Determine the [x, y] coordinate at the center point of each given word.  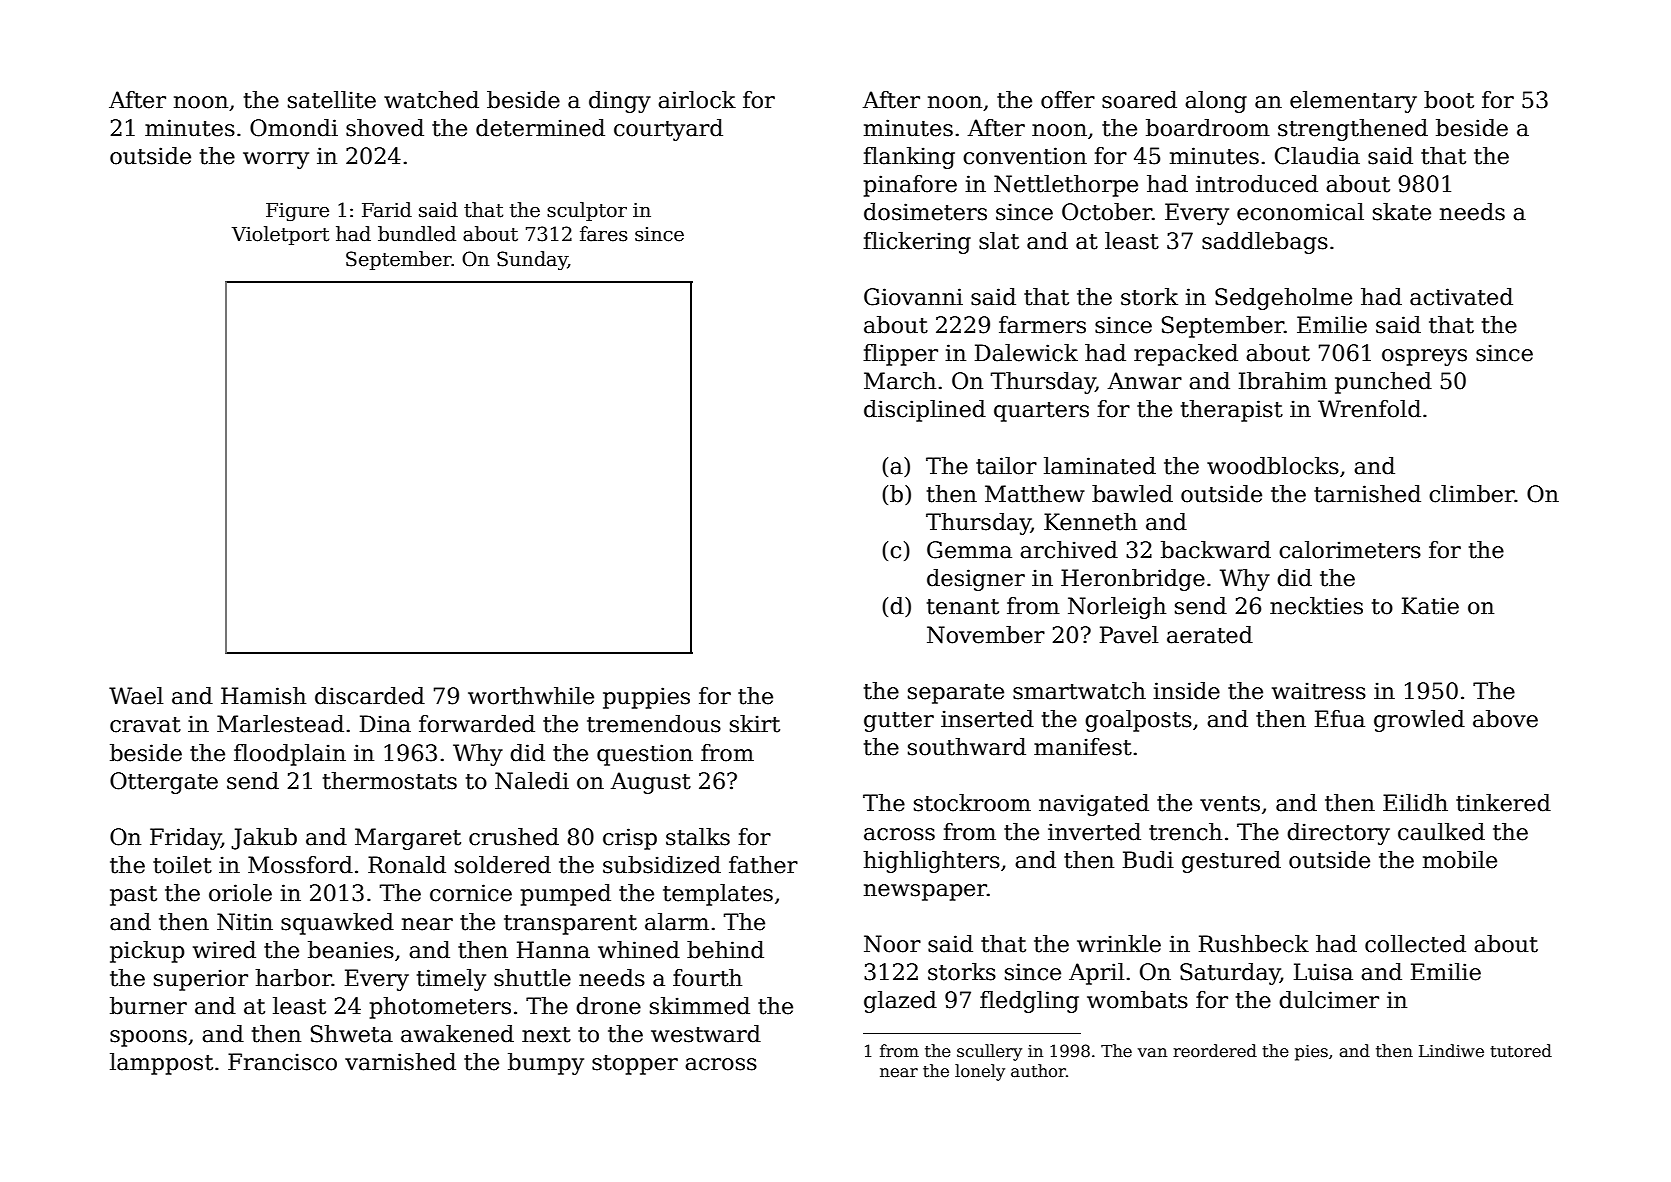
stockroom [972, 803]
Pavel [1129, 635]
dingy [620, 102]
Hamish [263, 696]
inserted [987, 719]
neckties [1316, 606]
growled [1419, 721]
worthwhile [531, 696]
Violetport [280, 235]
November [986, 635]
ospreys [1424, 357]
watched [431, 100]
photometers [440, 1008]
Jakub [264, 839]
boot [1449, 100]
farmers [1042, 325]
